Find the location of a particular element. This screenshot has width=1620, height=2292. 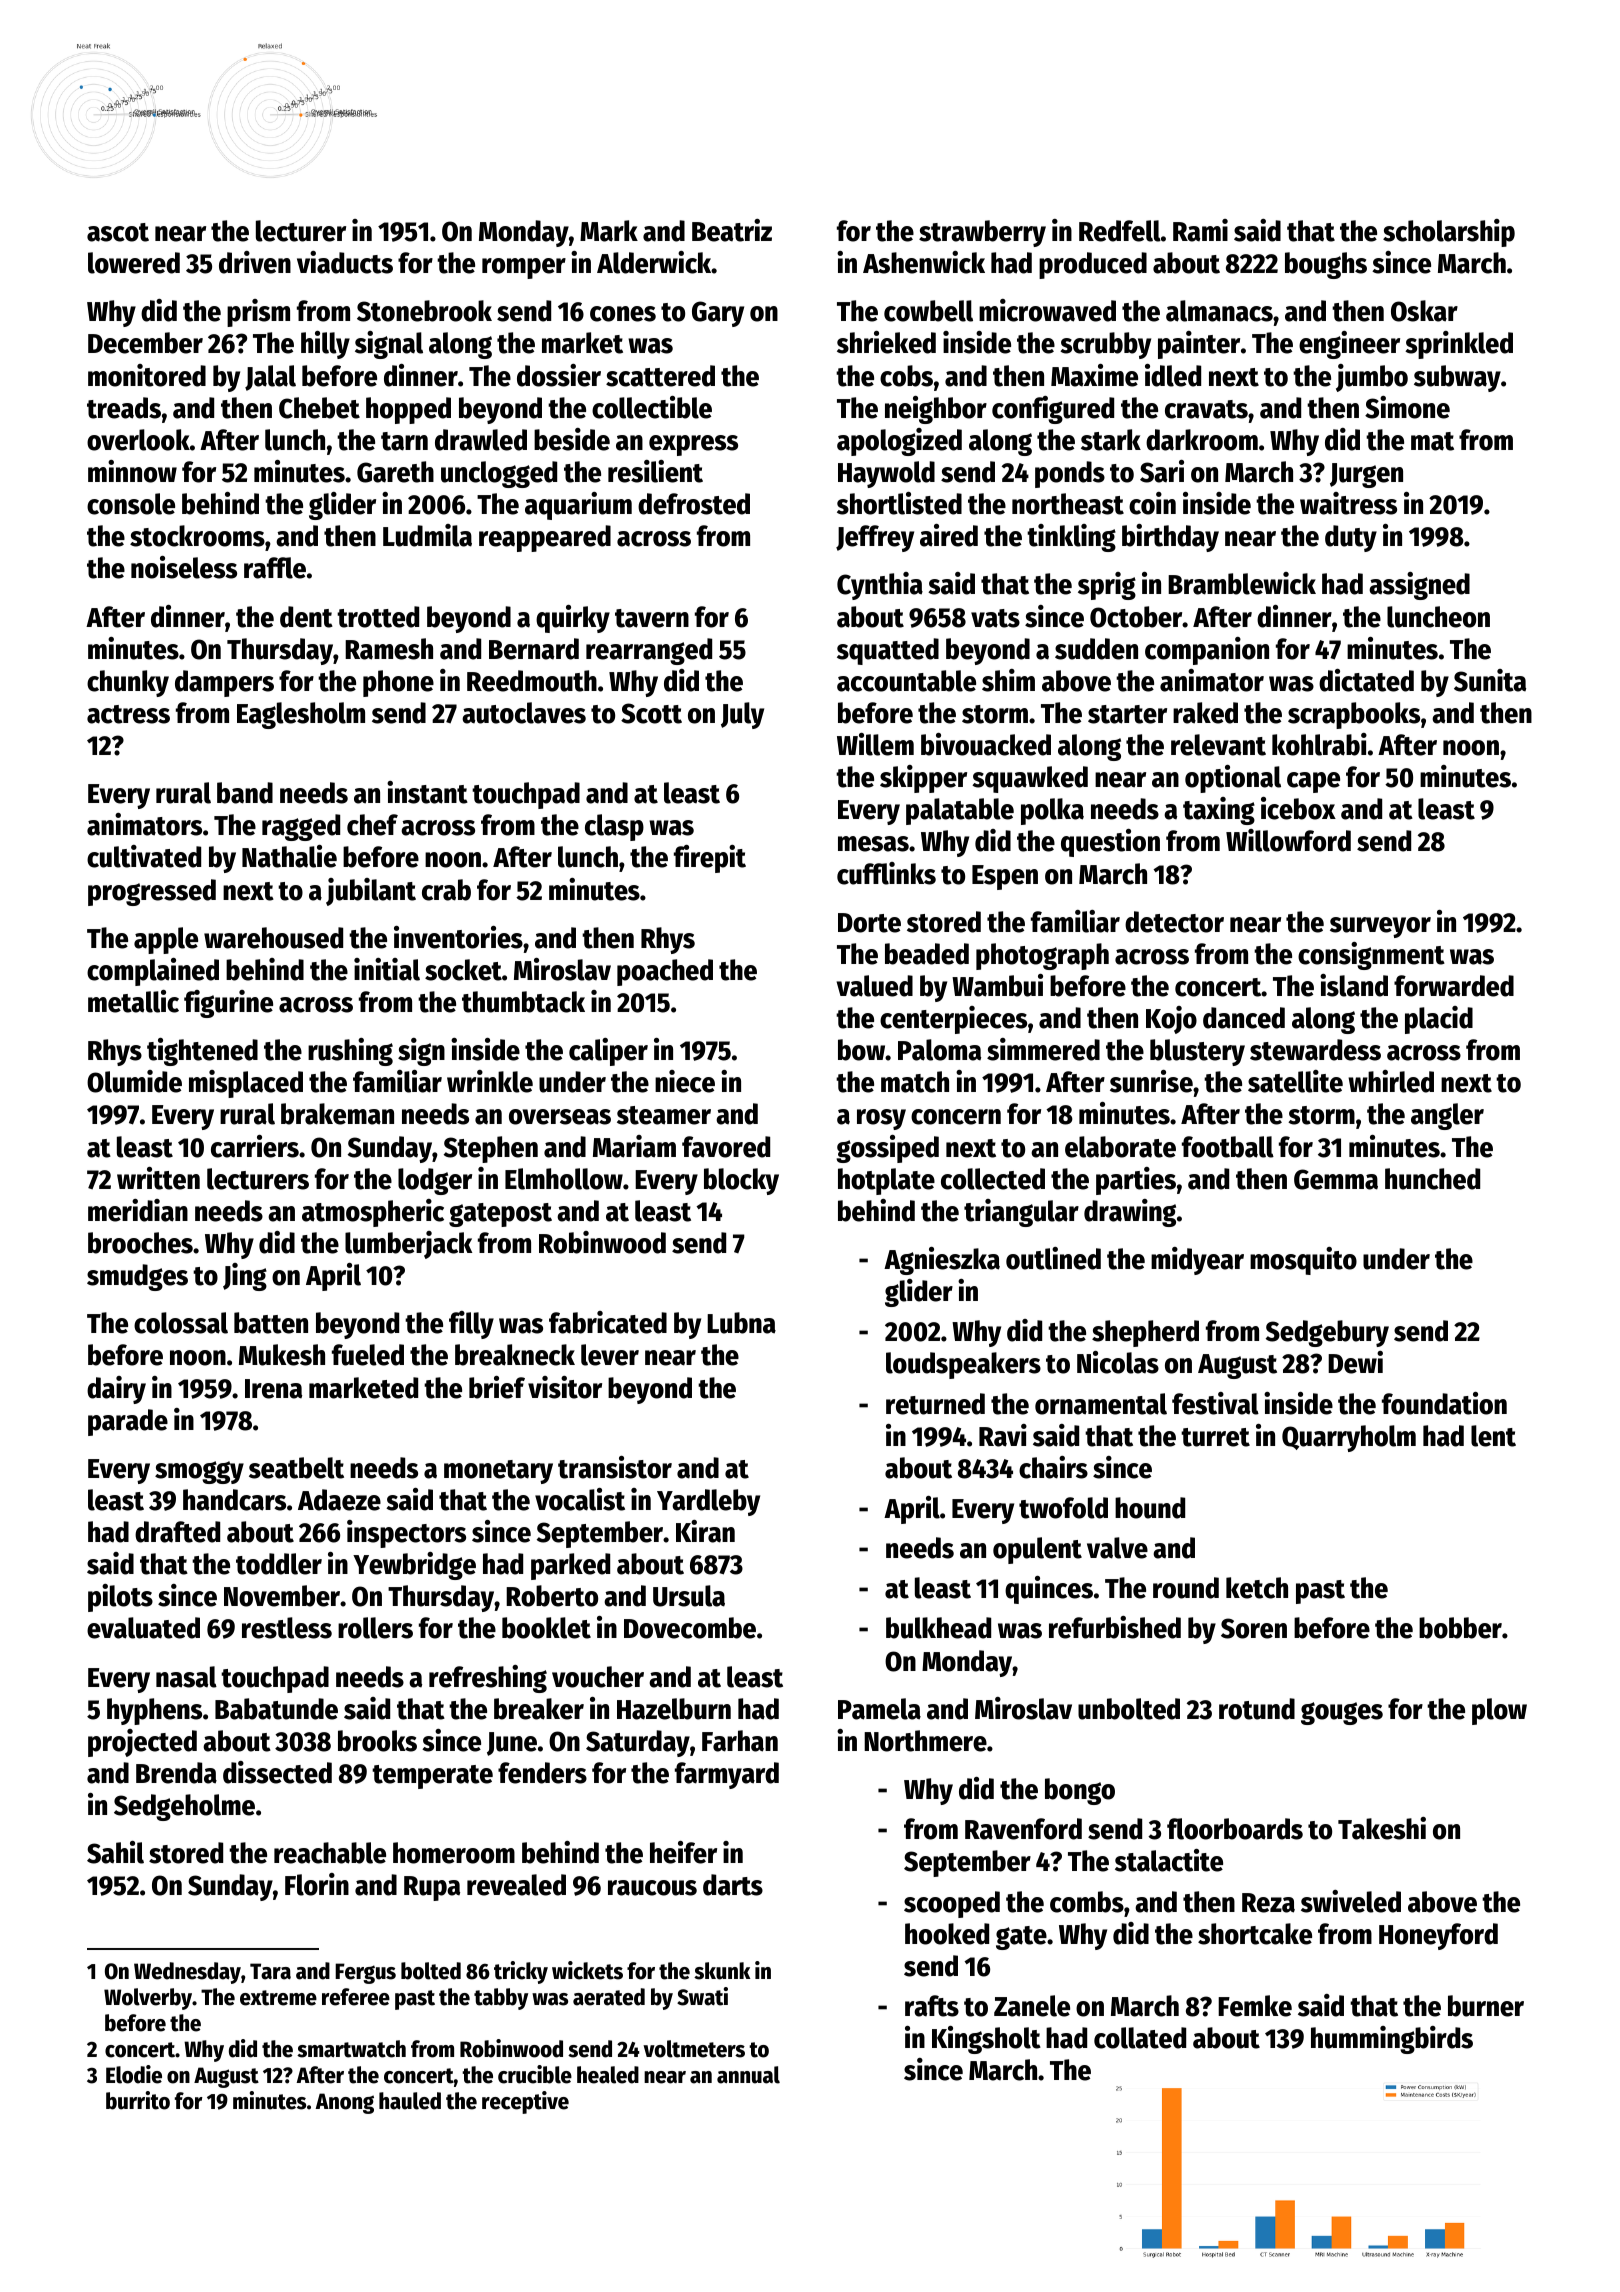

subway is located at coordinates (1457, 378).
